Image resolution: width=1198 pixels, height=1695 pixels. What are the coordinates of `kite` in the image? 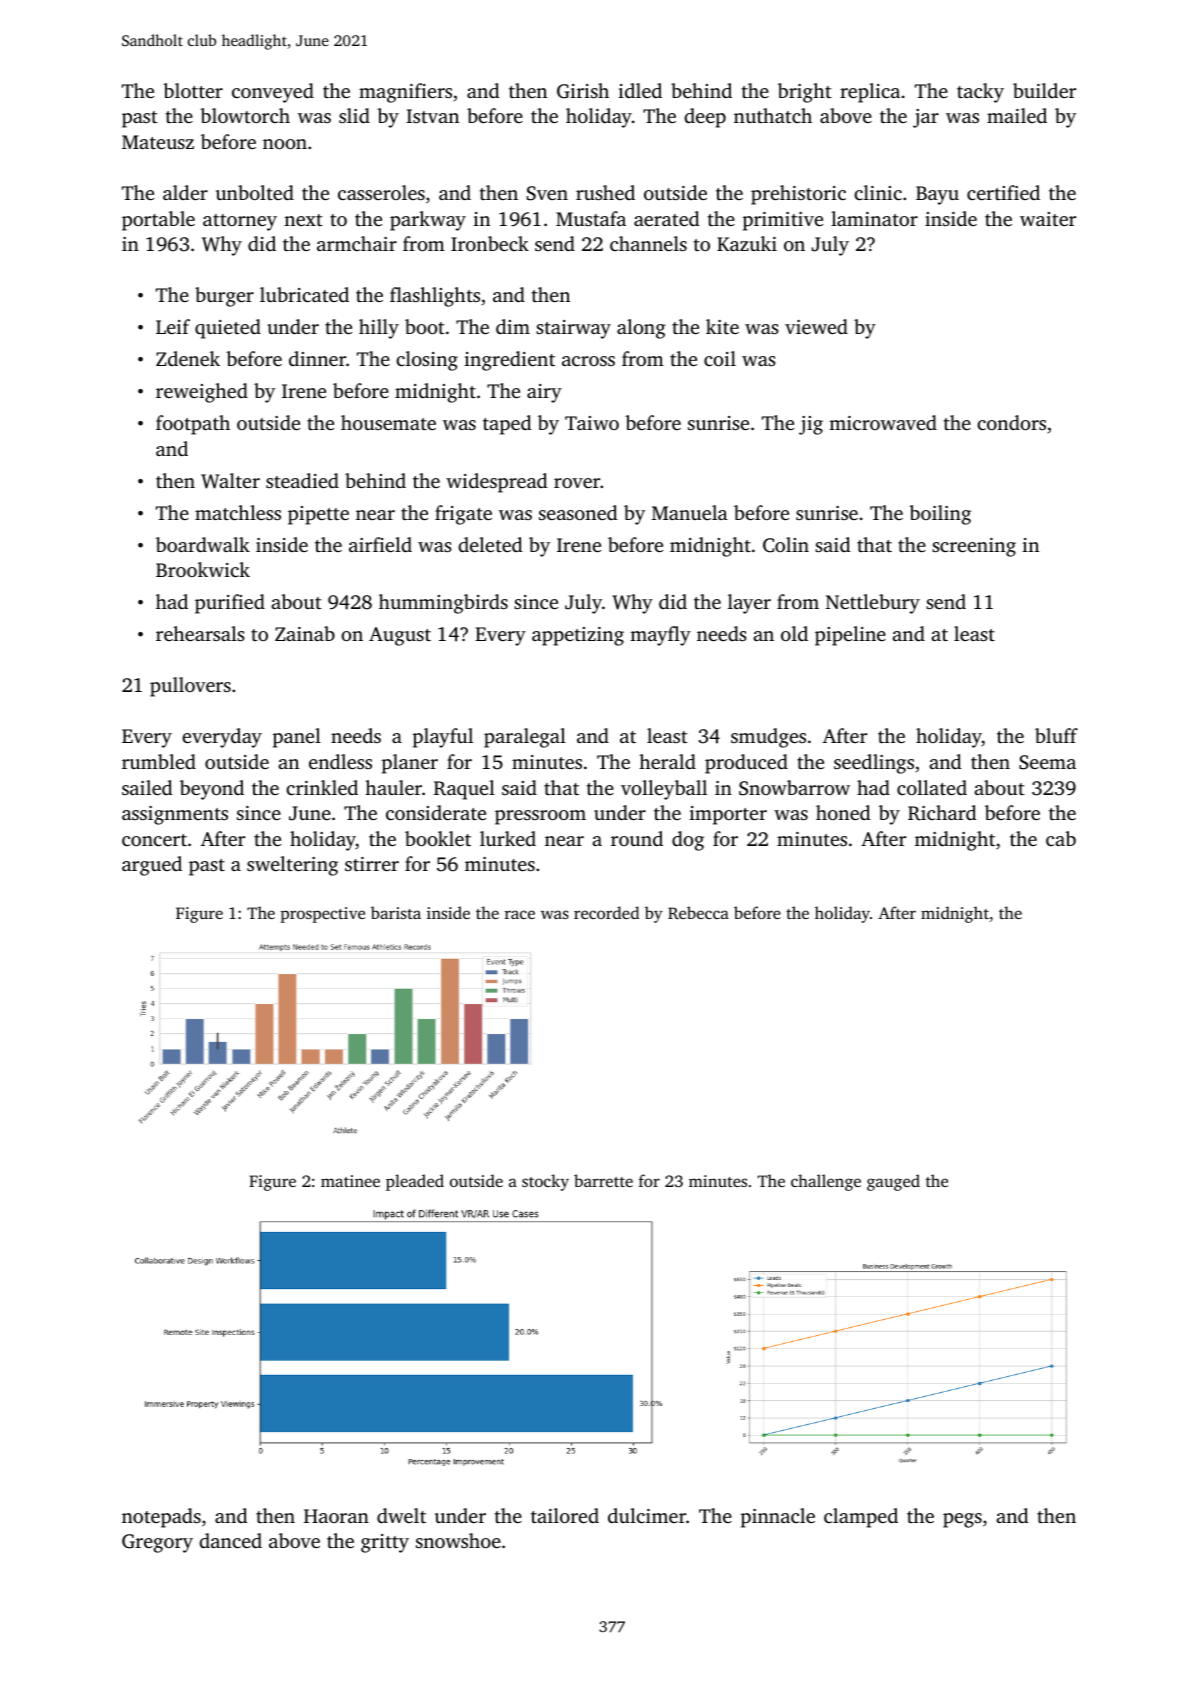 It's located at (722, 326).
